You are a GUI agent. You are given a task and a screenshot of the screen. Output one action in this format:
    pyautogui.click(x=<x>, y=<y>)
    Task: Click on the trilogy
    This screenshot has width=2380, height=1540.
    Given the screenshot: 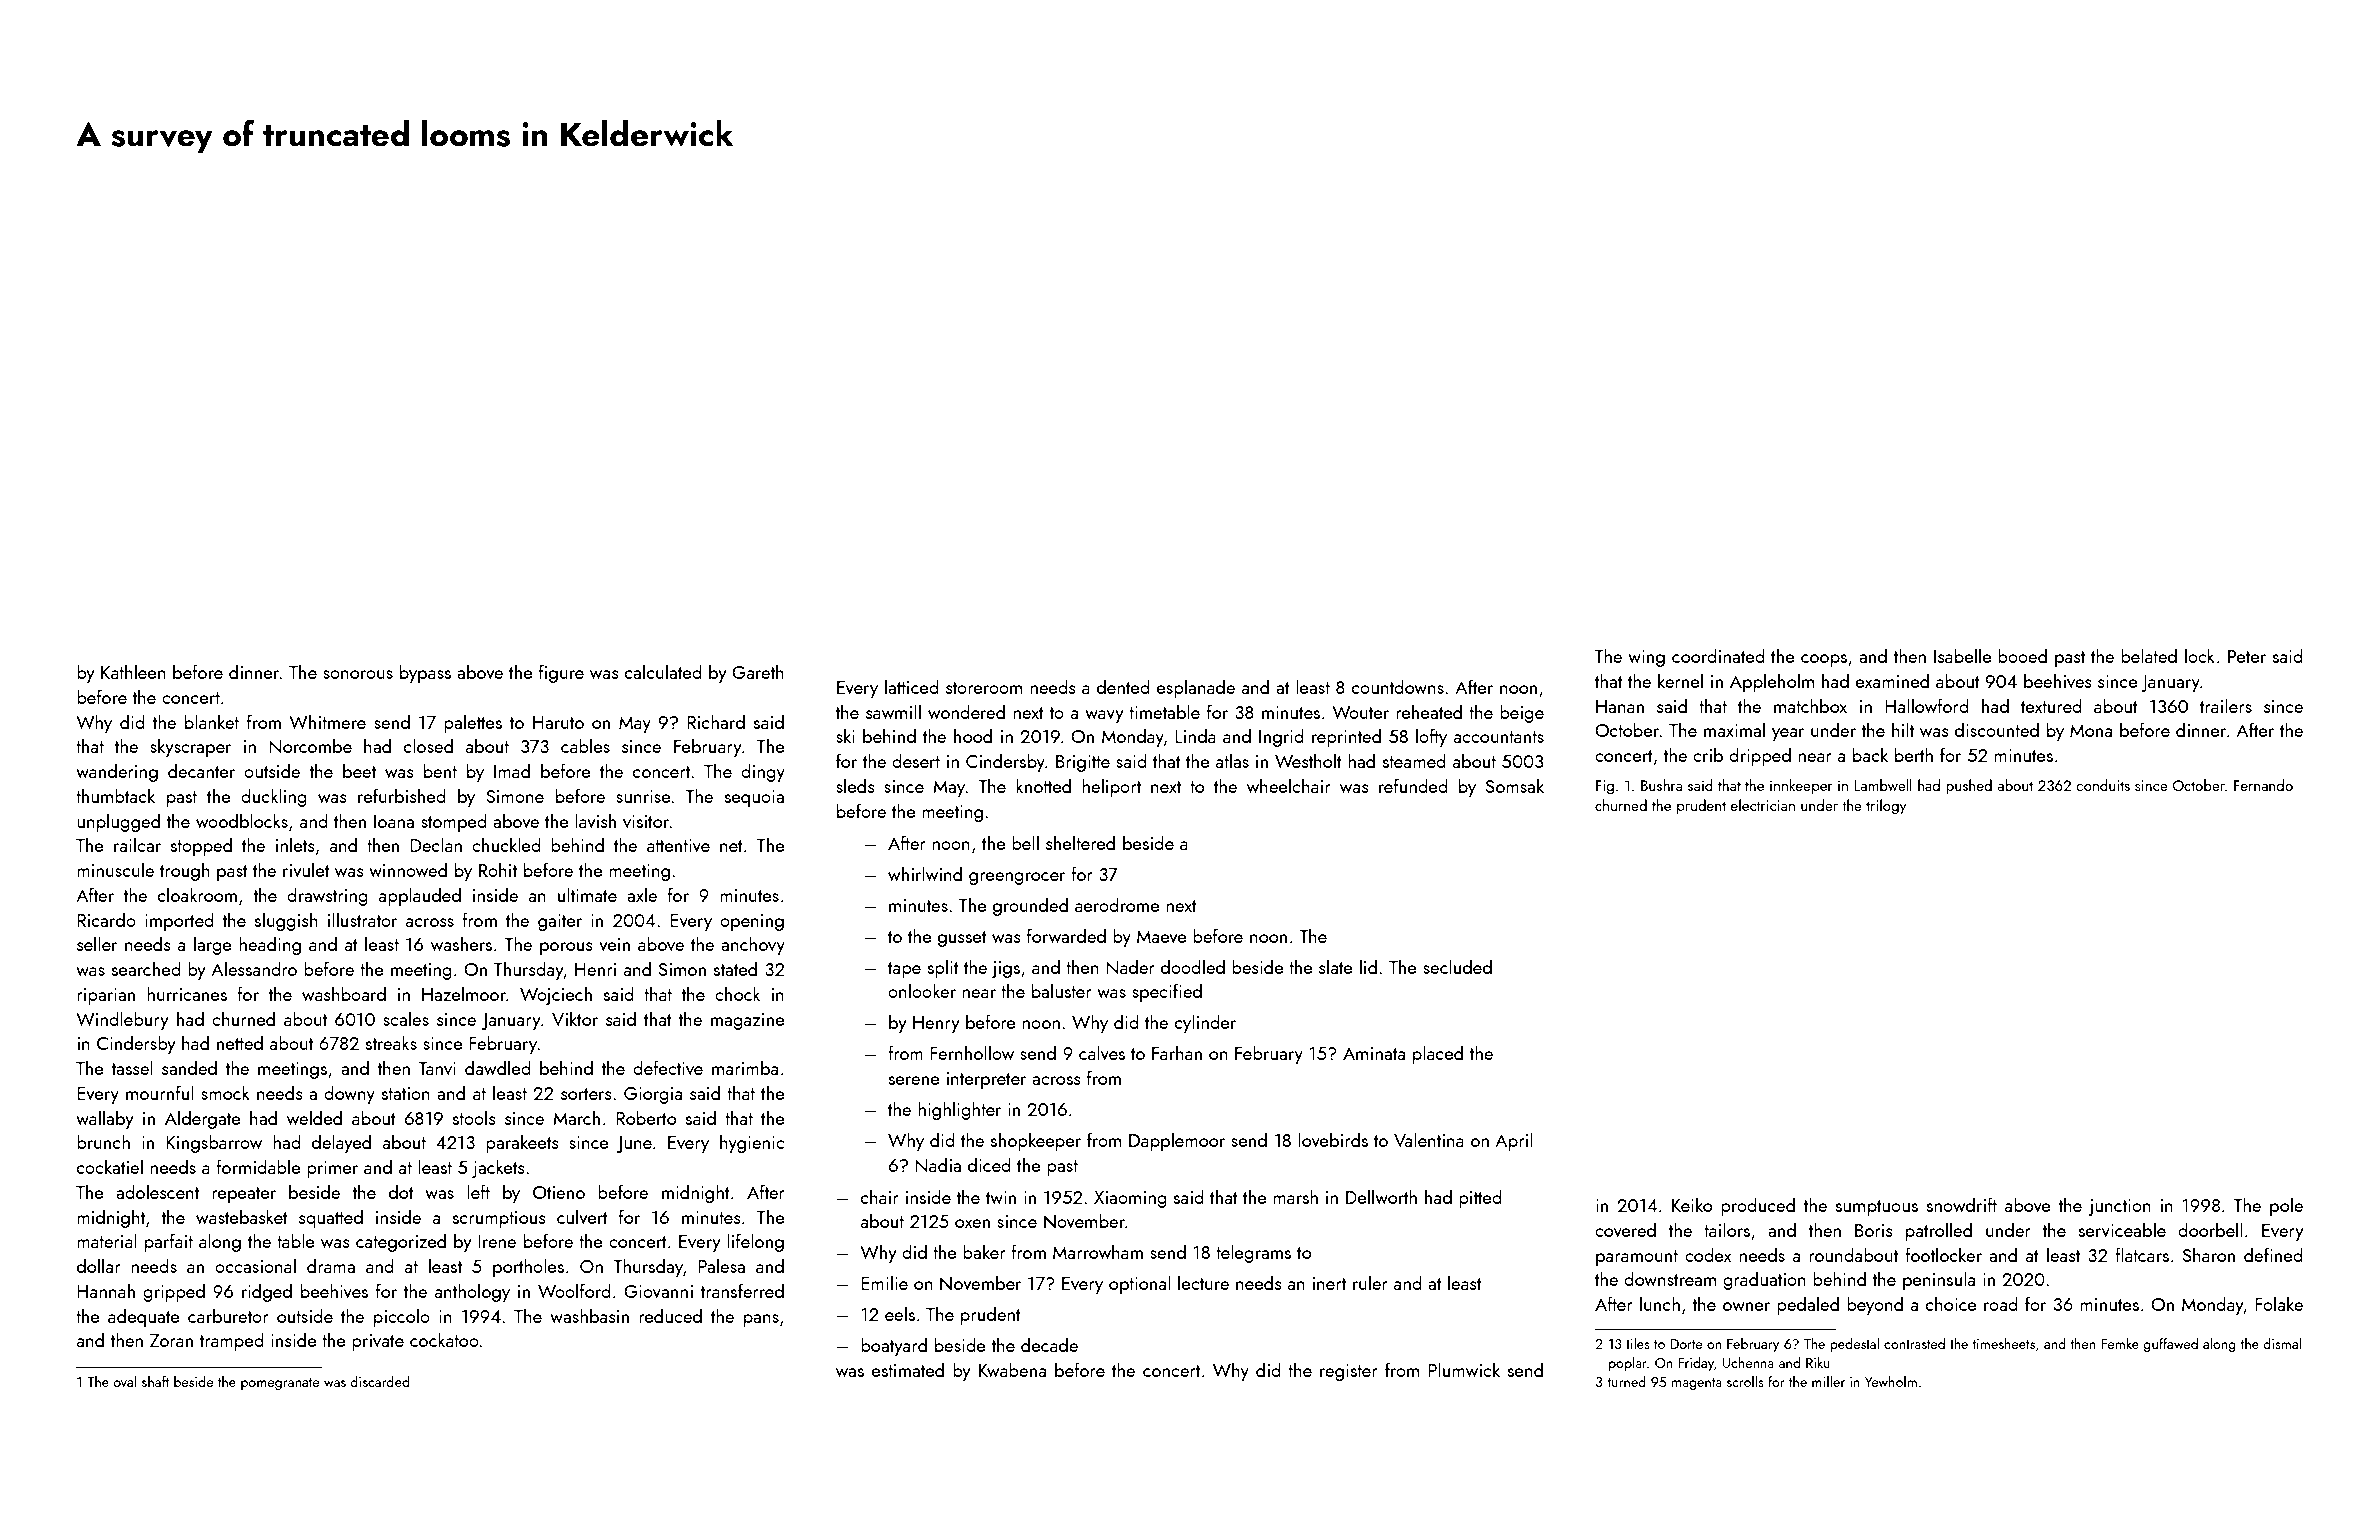 What is the action you would take?
    pyautogui.click(x=1886, y=807)
